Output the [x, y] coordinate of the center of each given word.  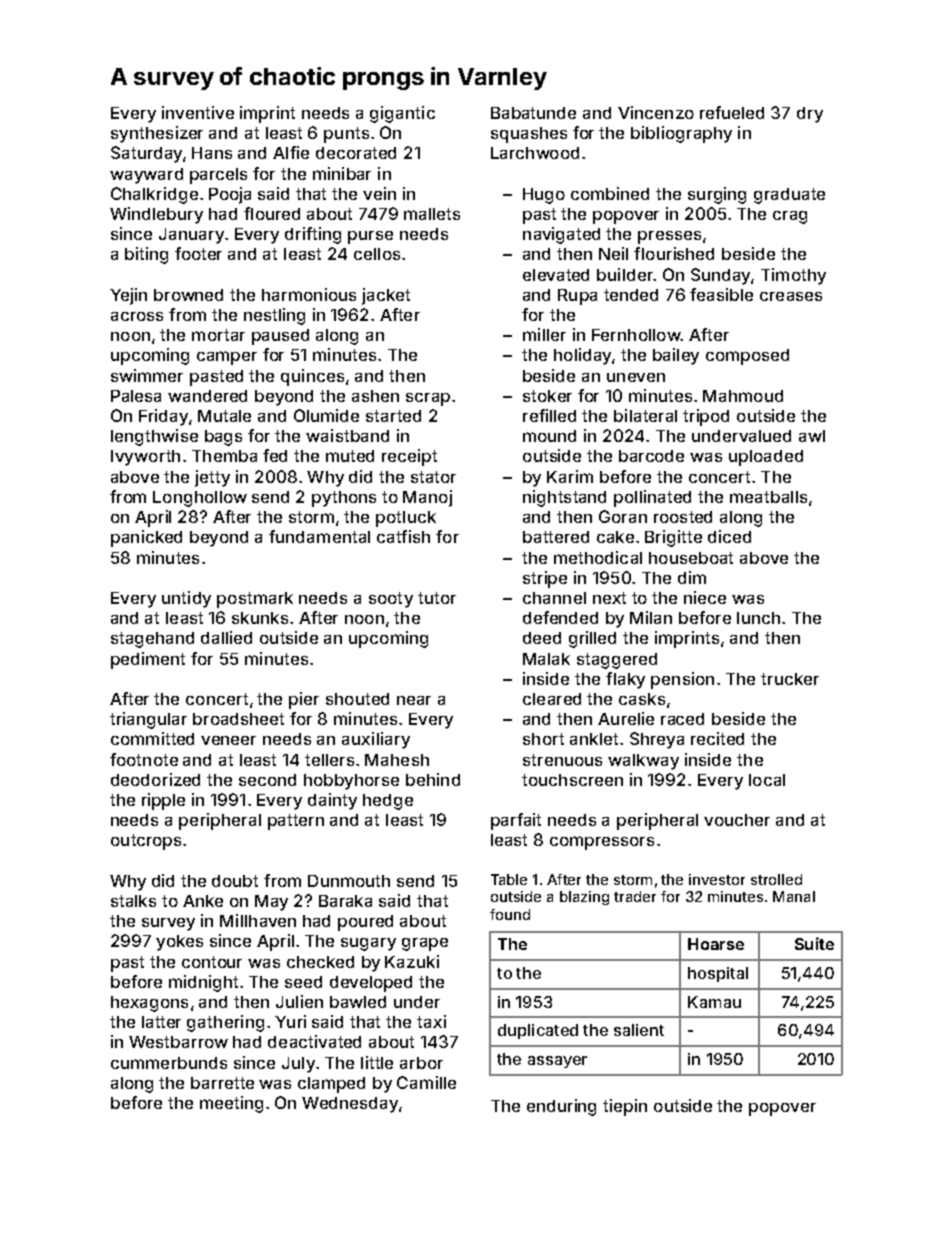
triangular [148, 720]
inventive [198, 112]
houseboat [691, 558]
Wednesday [350, 1105]
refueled [732, 112]
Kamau [714, 1002]
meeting [231, 1104]
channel [554, 598]
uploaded [766, 458]
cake [615, 537]
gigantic [402, 114]
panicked [146, 538]
